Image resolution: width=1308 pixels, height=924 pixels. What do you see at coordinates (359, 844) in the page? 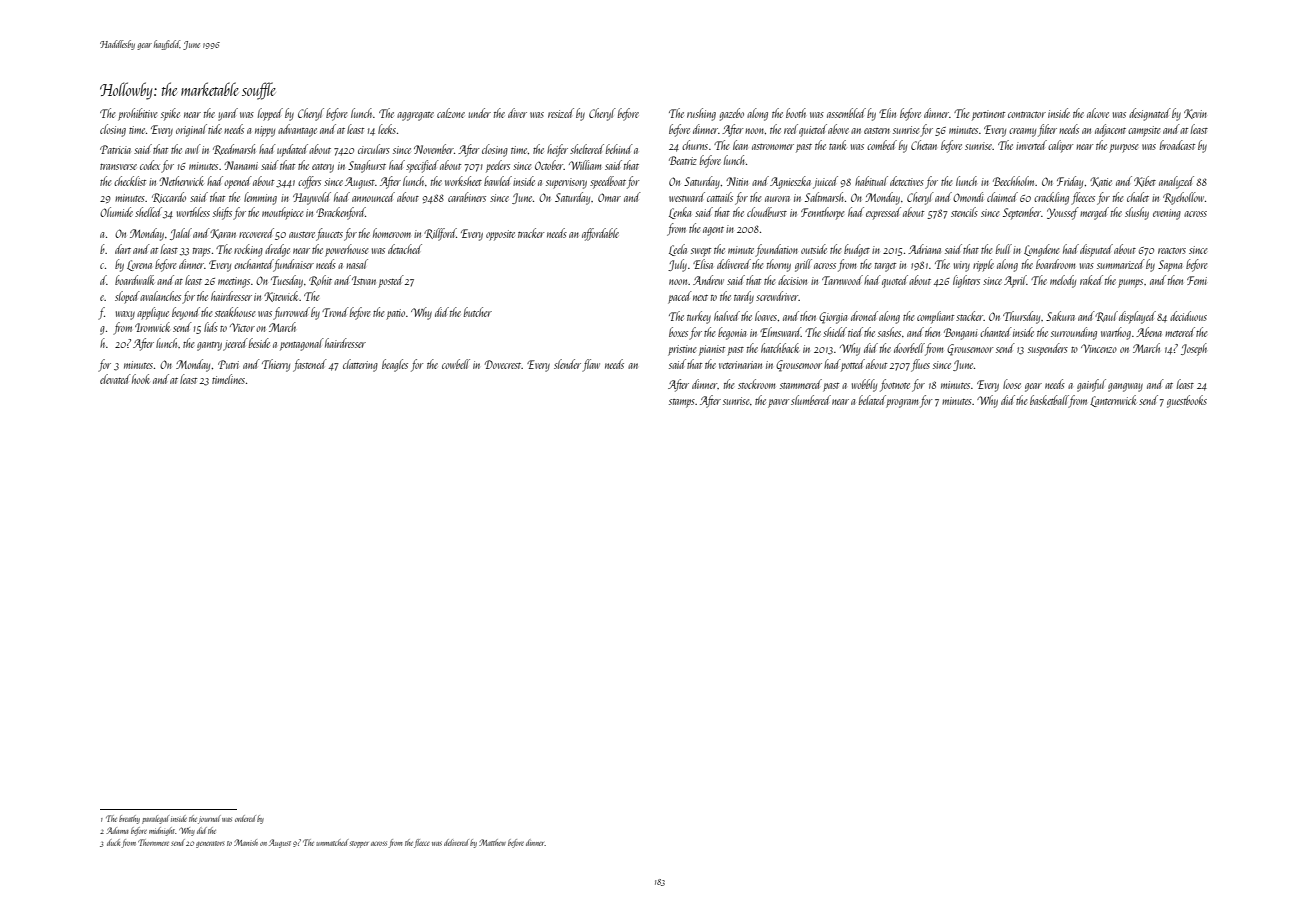
I see `stopper` at bounding box center [359, 844].
